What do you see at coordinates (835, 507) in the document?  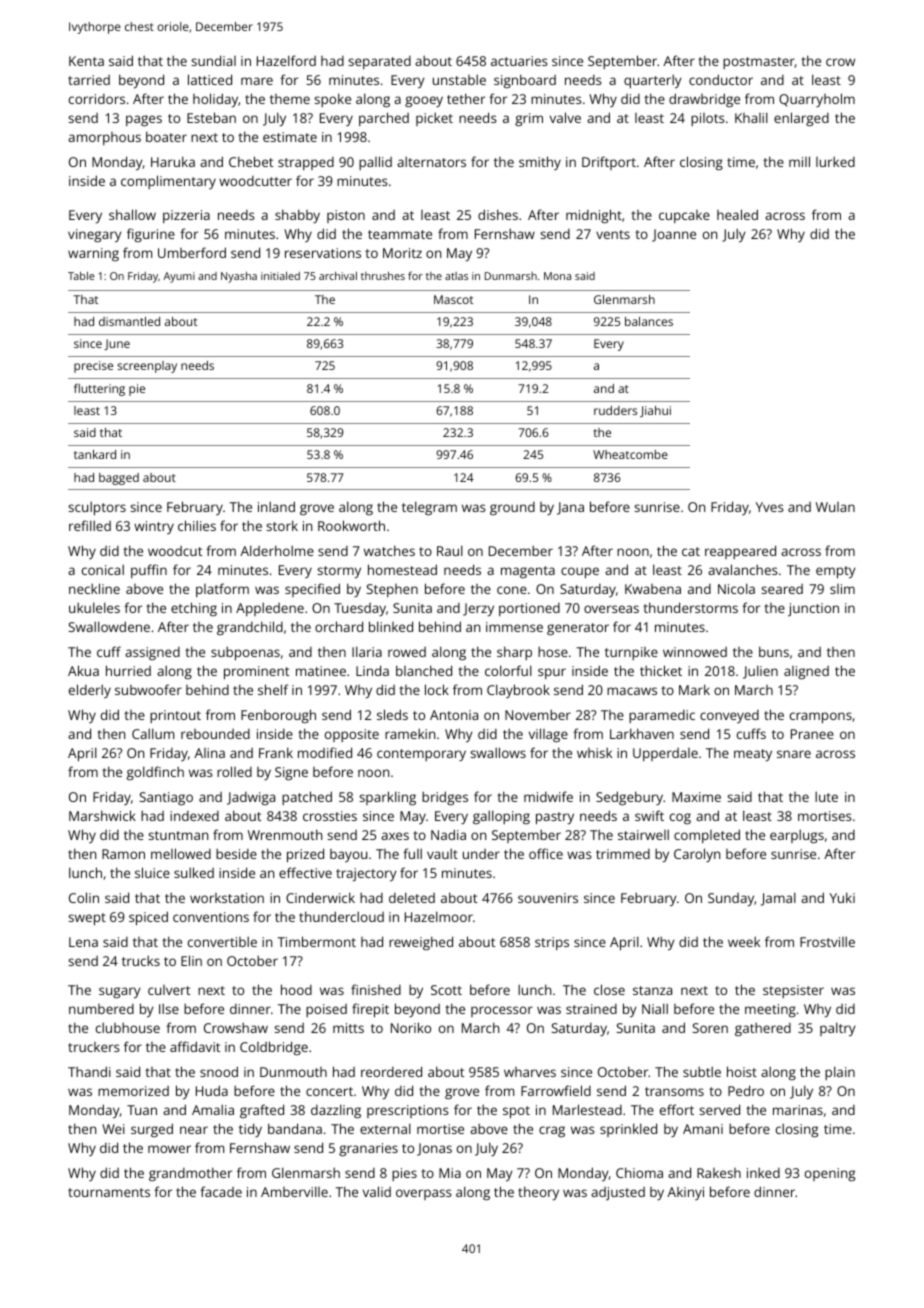 I see `Wulan` at bounding box center [835, 507].
